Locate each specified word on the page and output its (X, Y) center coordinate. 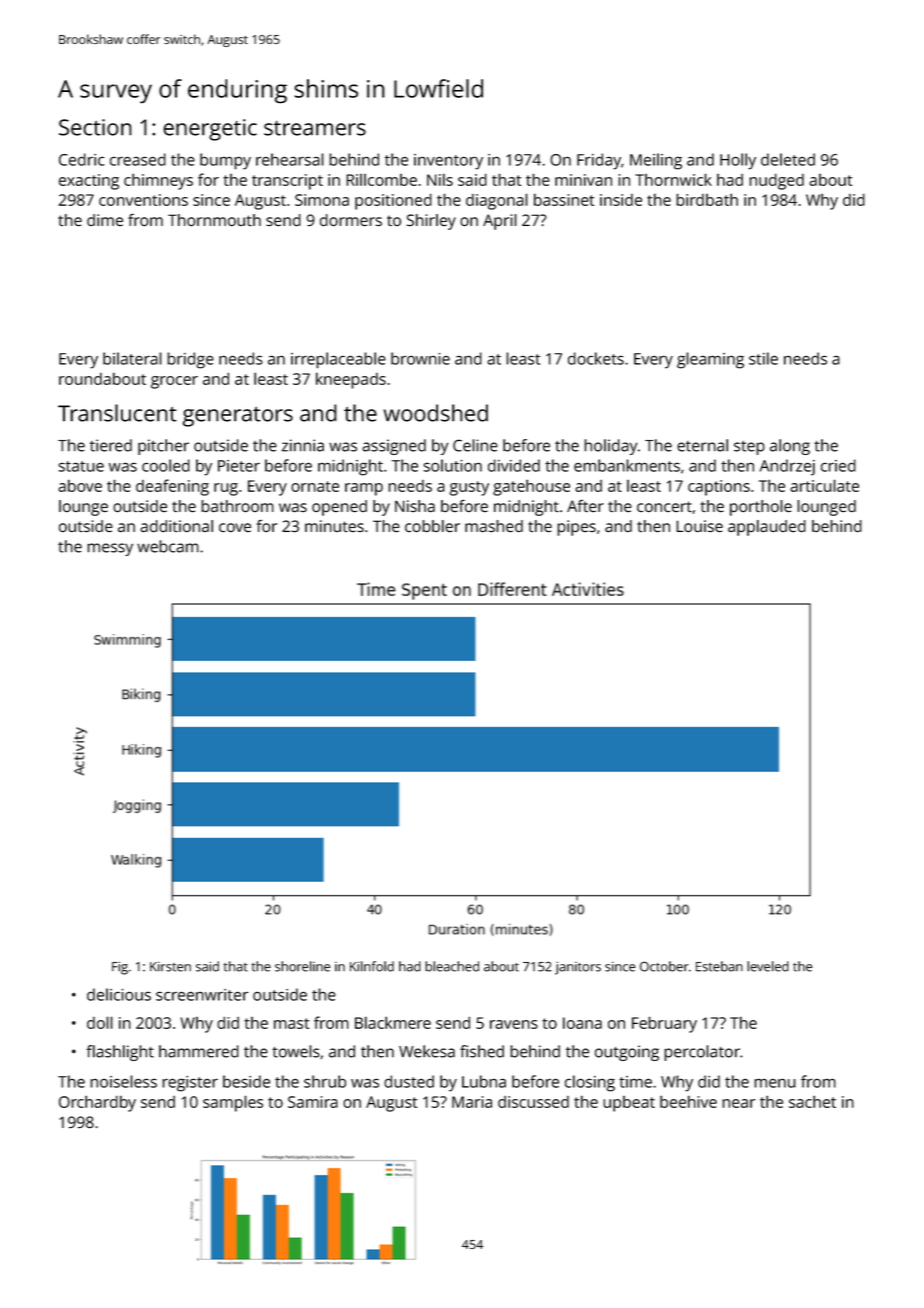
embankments (627, 465)
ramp (364, 489)
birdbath (707, 199)
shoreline (302, 966)
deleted (788, 159)
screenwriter (202, 995)
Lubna (484, 1081)
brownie (420, 358)
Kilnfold (372, 966)
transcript (287, 182)
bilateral (132, 358)
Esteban (719, 966)
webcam (168, 546)
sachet (812, 1101)
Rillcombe (381, 180)
